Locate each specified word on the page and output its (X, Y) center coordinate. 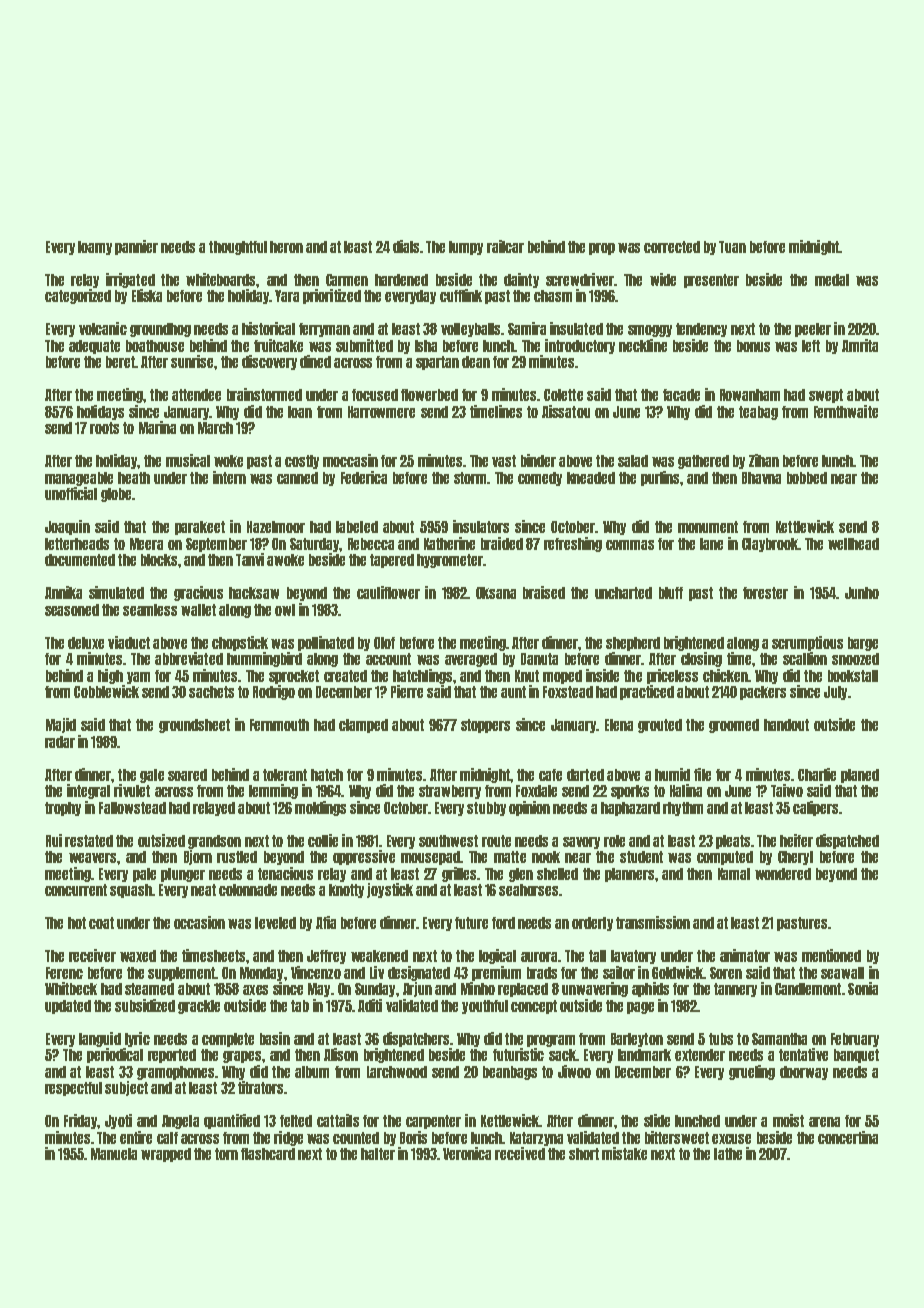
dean (476, 362)
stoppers (485, 726)
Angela (180, 1122)
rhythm (683, 809)
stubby (486, 809)
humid (672, 774)
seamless (150, 610)
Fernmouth (279, 725)
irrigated (130, 280)
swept (826, 396)
